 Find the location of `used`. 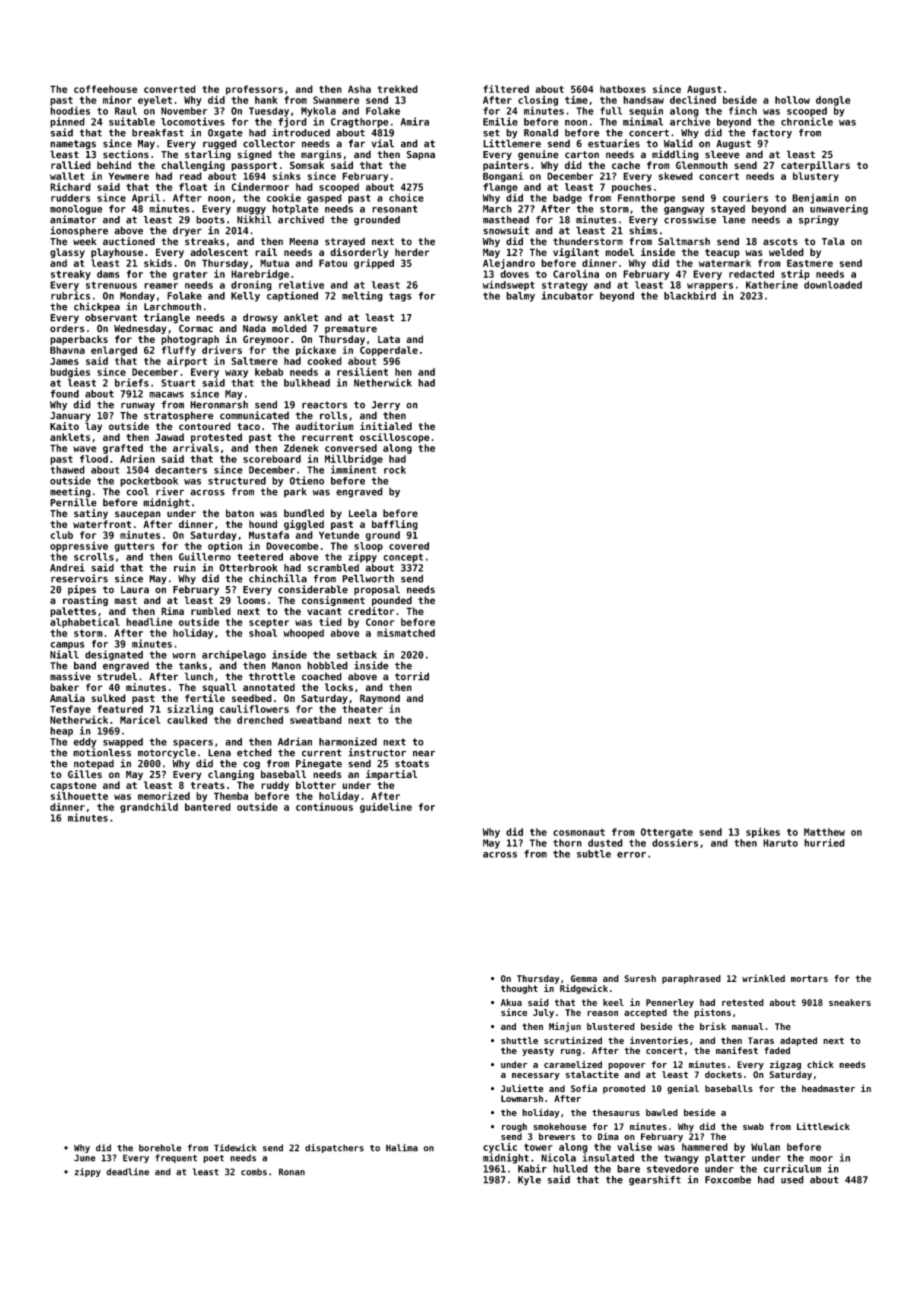

used is located at coordinates (792, 1180).
